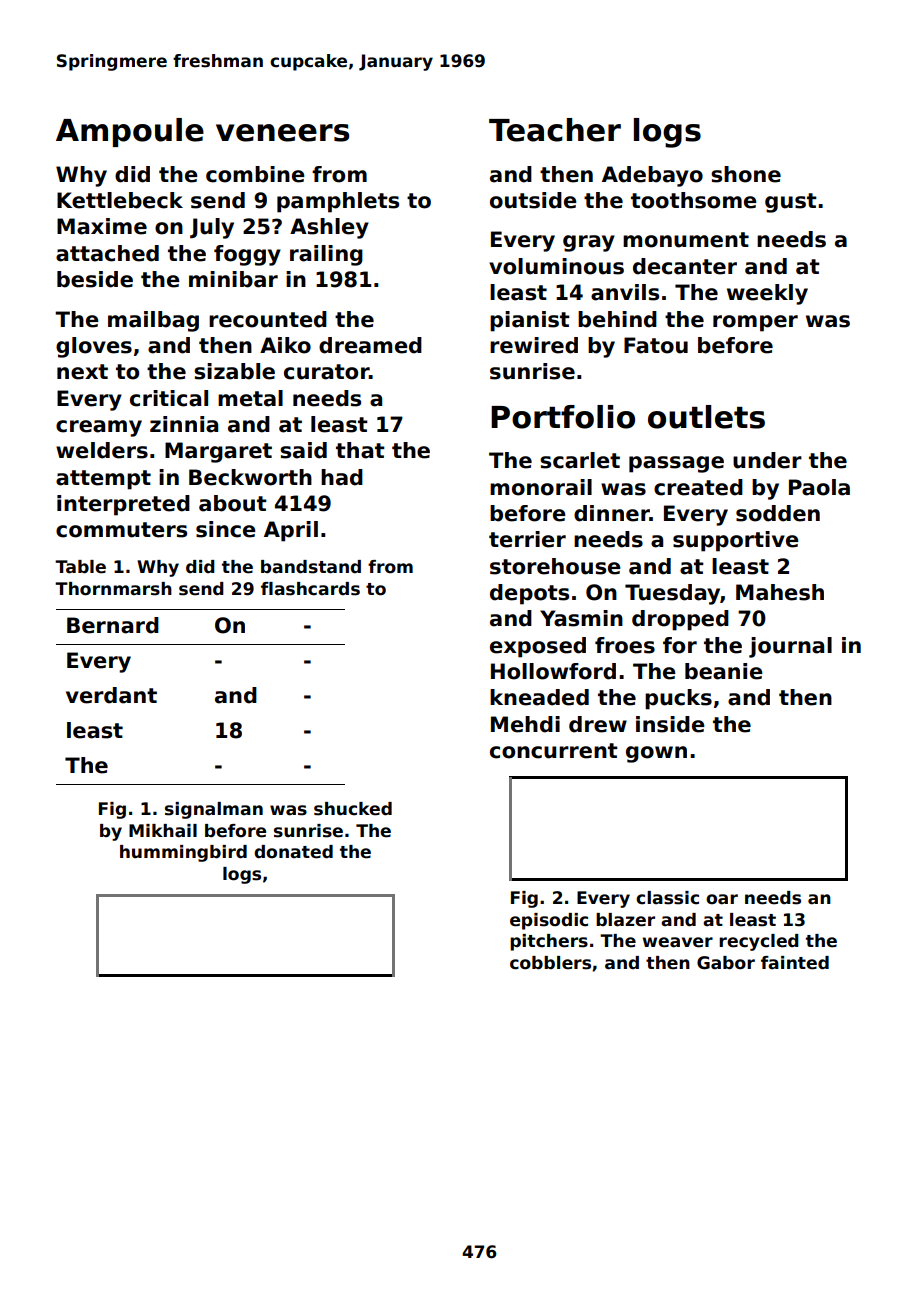 This screenshot has width=924, height=1311. What do you see at coordinates (95, 279) in the screenshot?
I see `beside` at bounding box center [95, 279].
